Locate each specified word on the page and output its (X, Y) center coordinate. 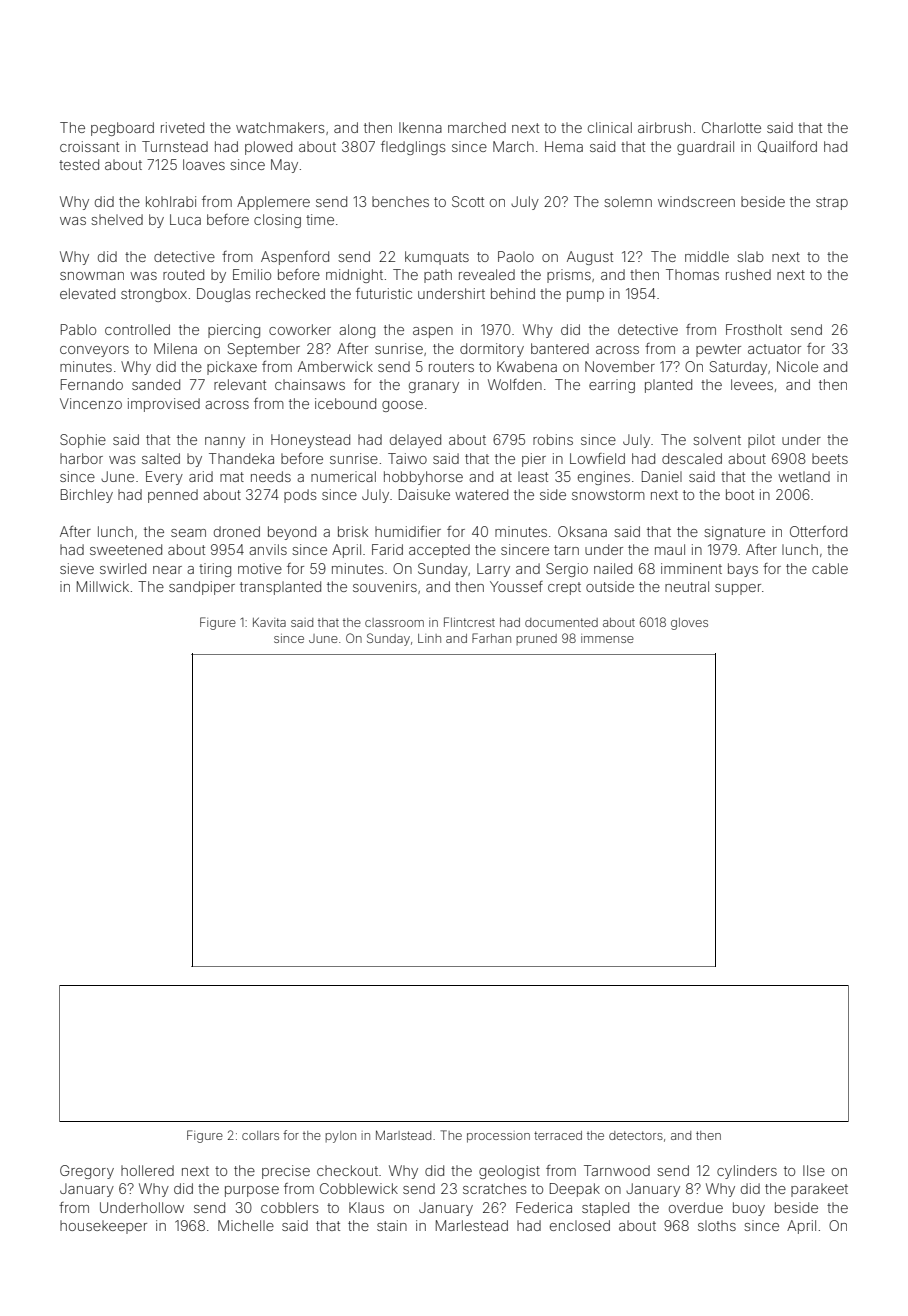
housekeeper (103, 1227)
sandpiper (202, 588)
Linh (429, 638)
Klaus (366, 1207)
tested (79, 164)
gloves (689, 624)
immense (607, 638)
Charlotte (731, 127)
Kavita (269, 622)
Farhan (491, 638)
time (320, 219)
